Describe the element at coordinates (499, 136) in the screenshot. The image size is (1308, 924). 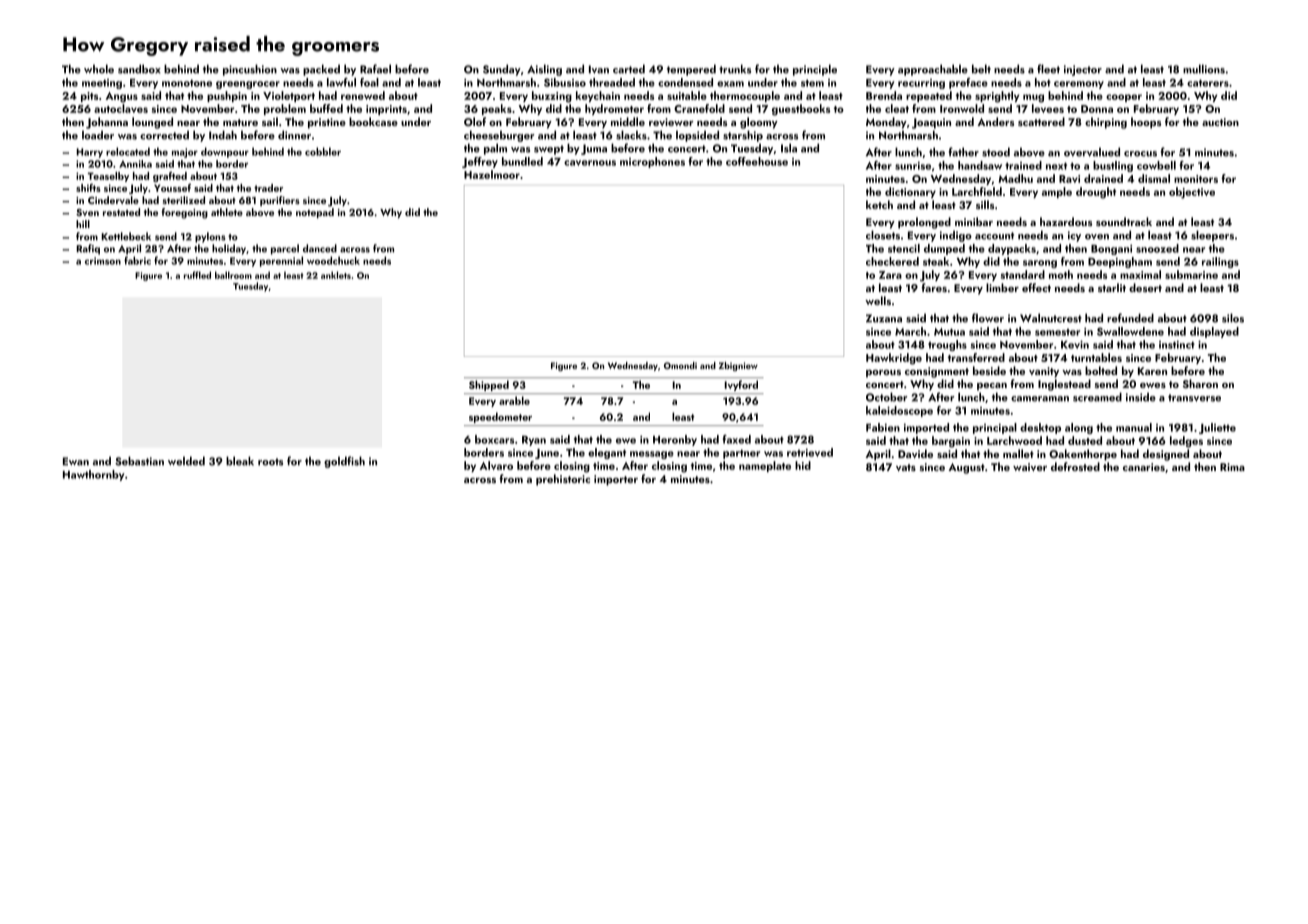
I see `cheeseburger` at that location.
